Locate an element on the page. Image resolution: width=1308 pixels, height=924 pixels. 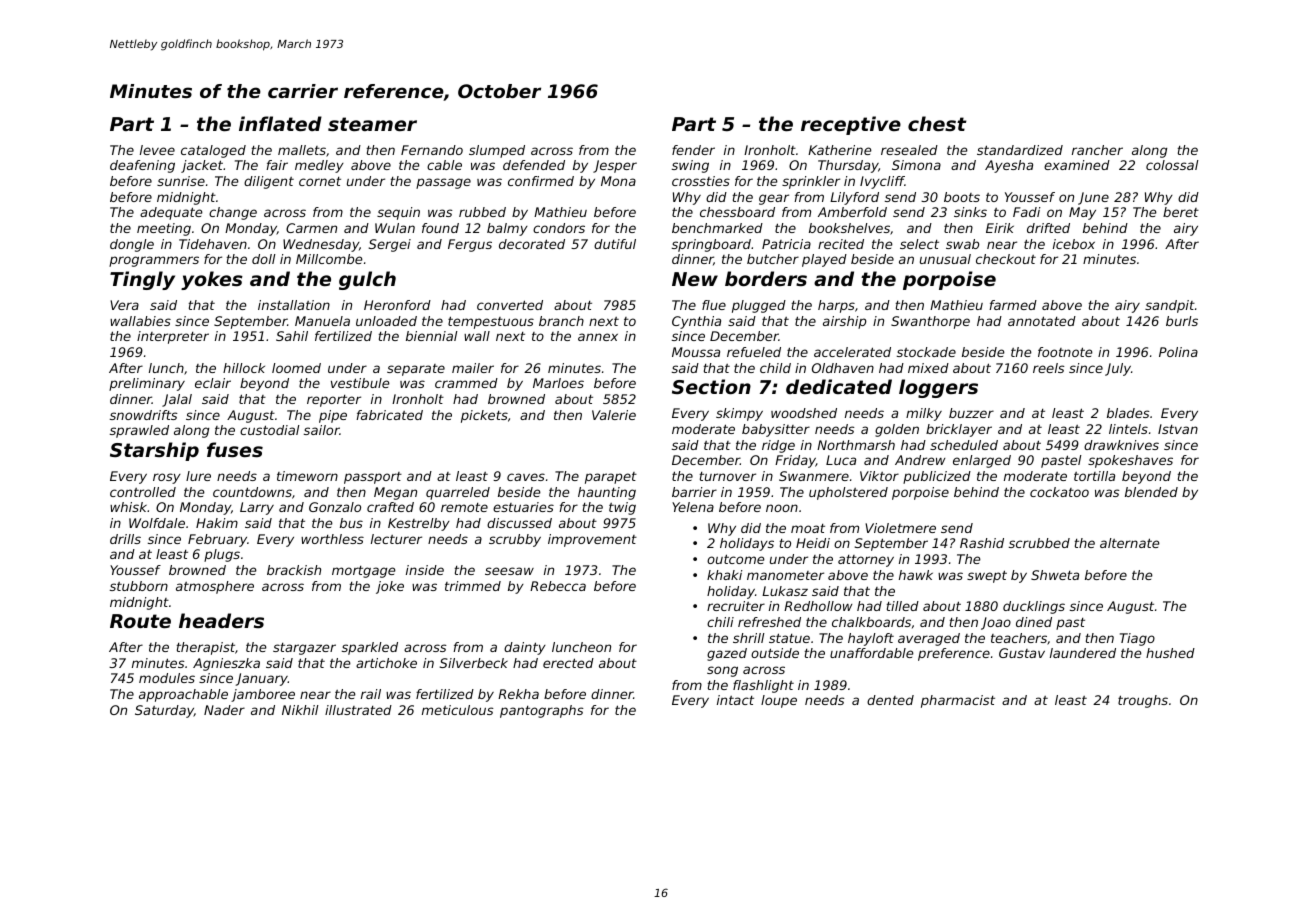
Istvan is located at coordinates (1178, 429).
